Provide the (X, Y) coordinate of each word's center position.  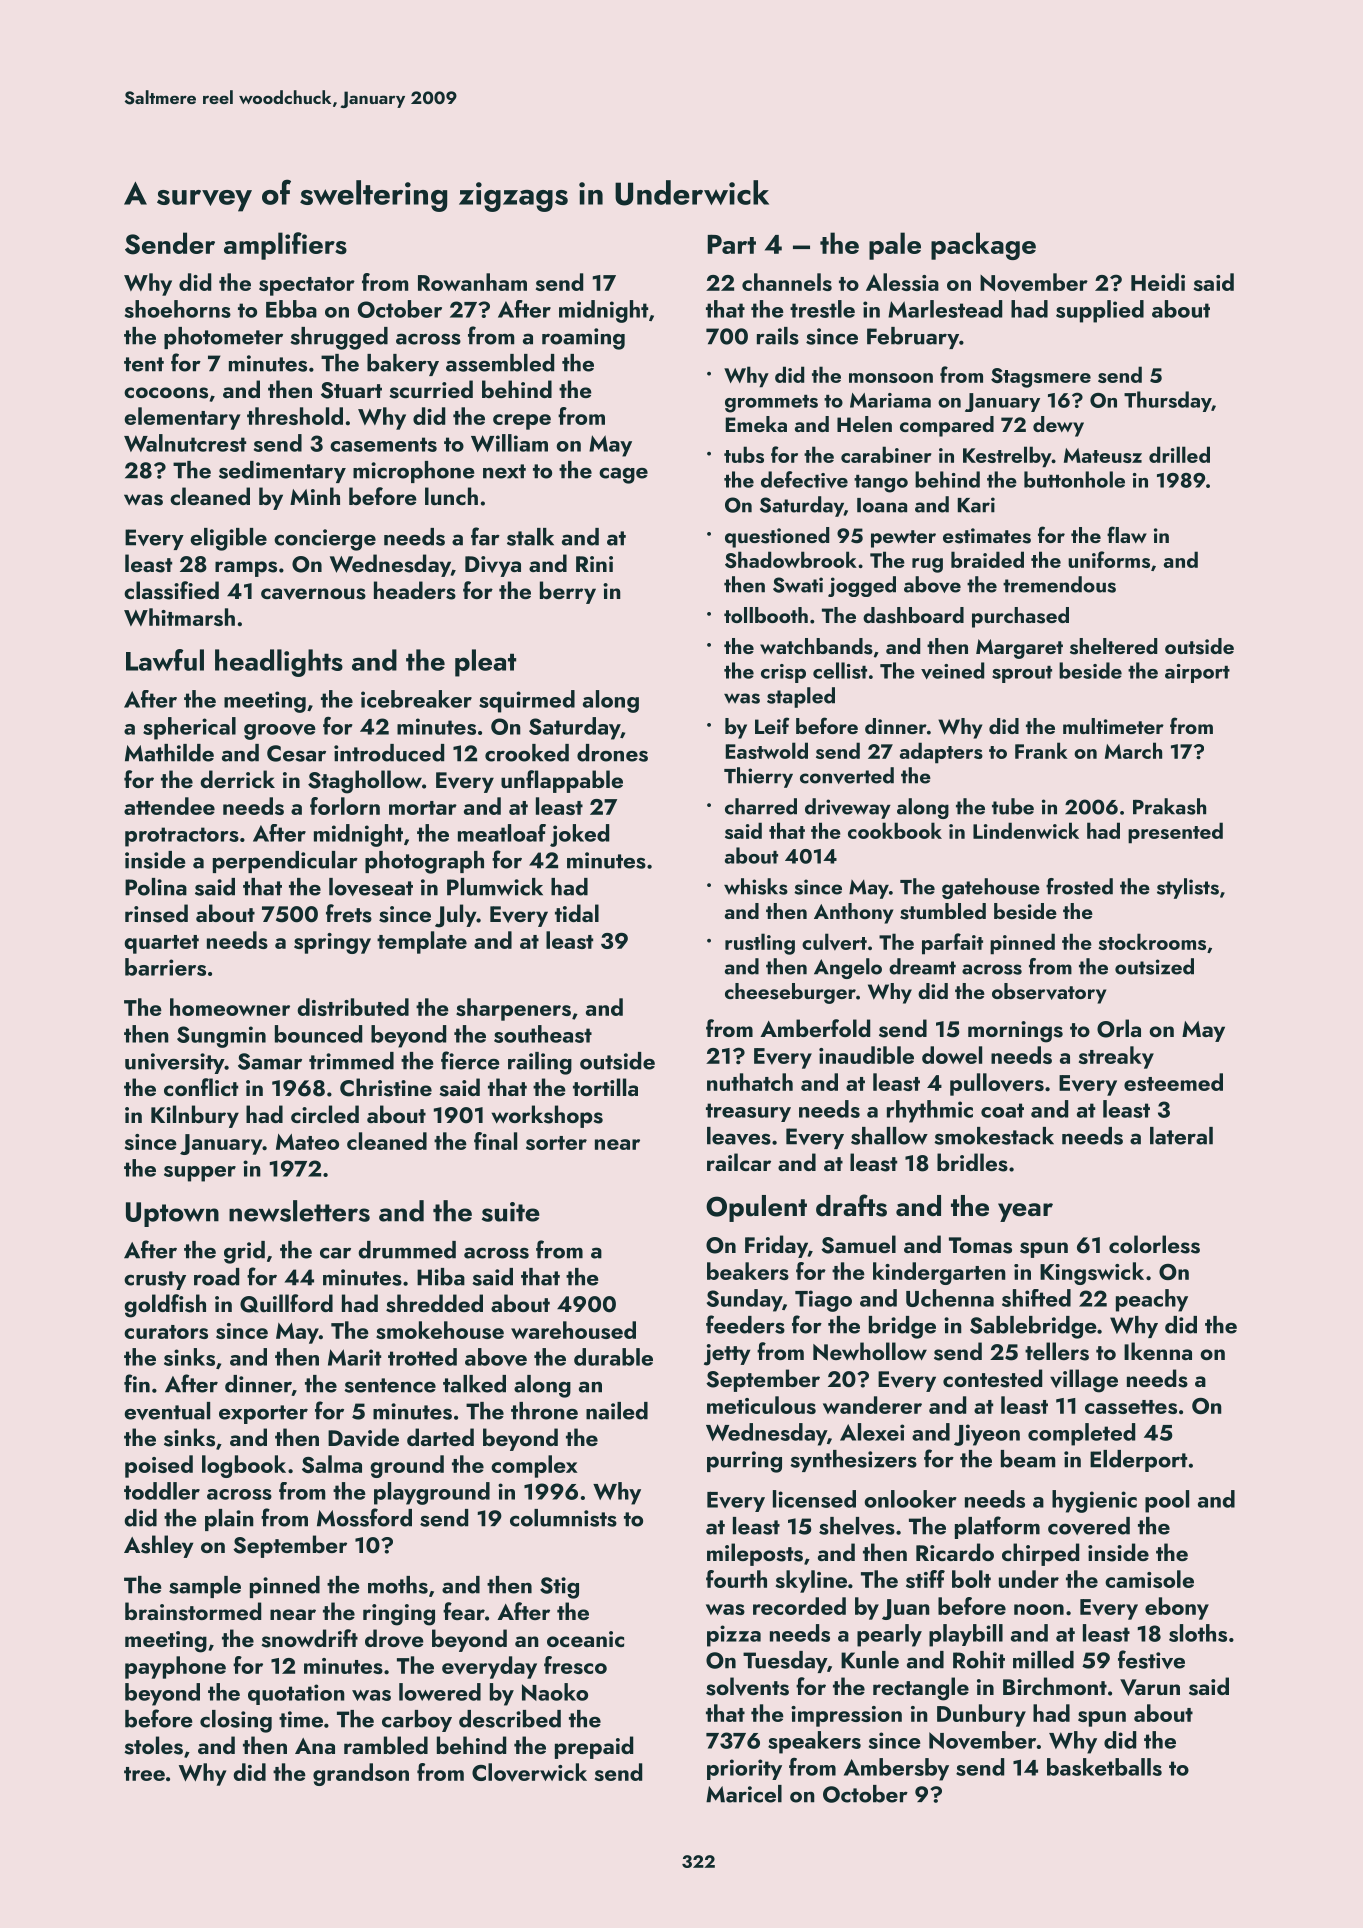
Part (732, 244)
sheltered (1113, 646)
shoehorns (178, 309)
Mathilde (169, 753)
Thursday (1167, 401)
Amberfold (815, 1028)
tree (144, 1774)
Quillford (286, 1303)
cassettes (1131, 1407)
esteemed (1173, 1082)
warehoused (573, 1330)
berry (568, 592)
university (175, 1063)
